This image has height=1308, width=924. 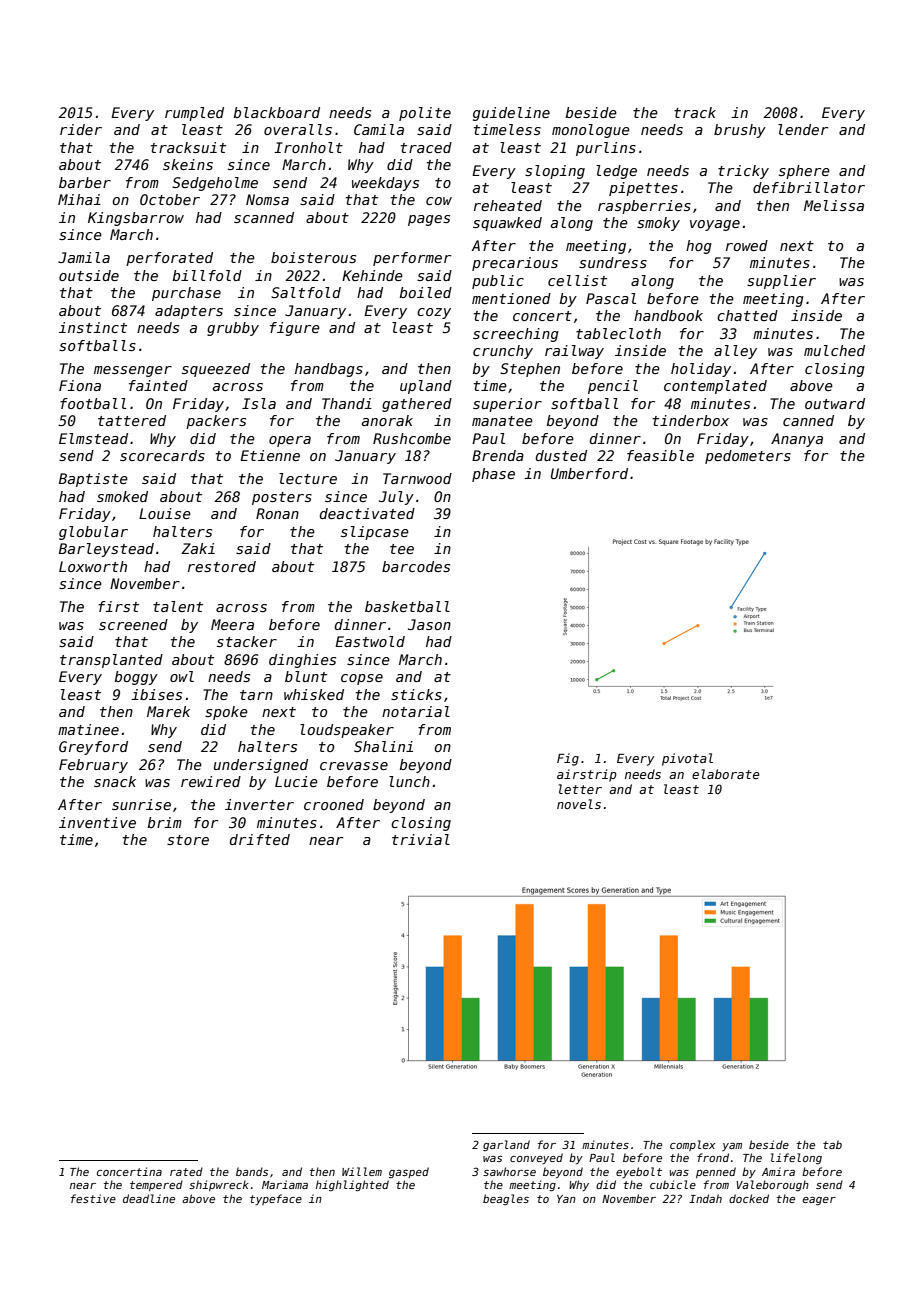 I want to click on elaborate, so click(x=726, y=774).
